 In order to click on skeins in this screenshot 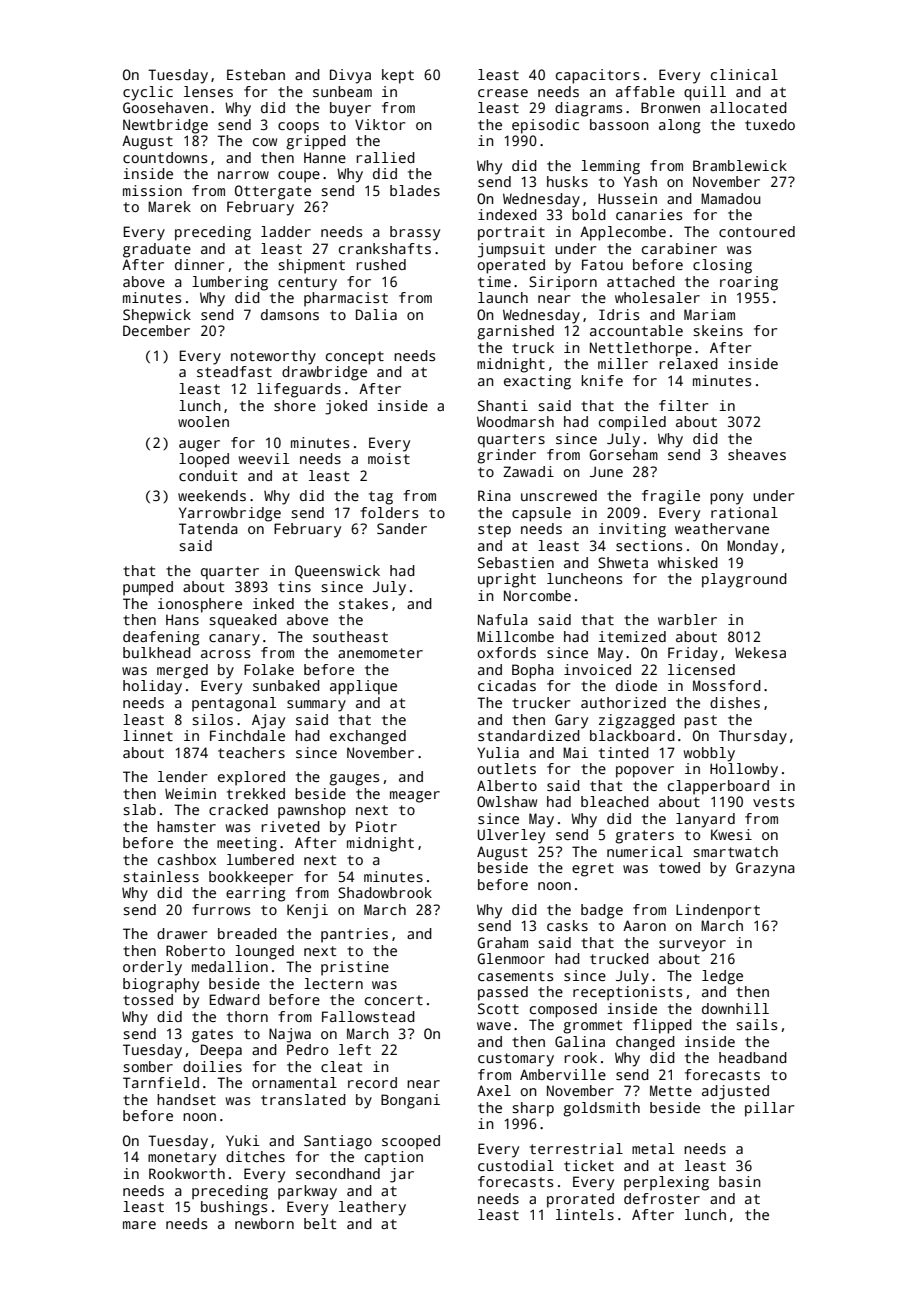, I will do `click(718, 330)`.
